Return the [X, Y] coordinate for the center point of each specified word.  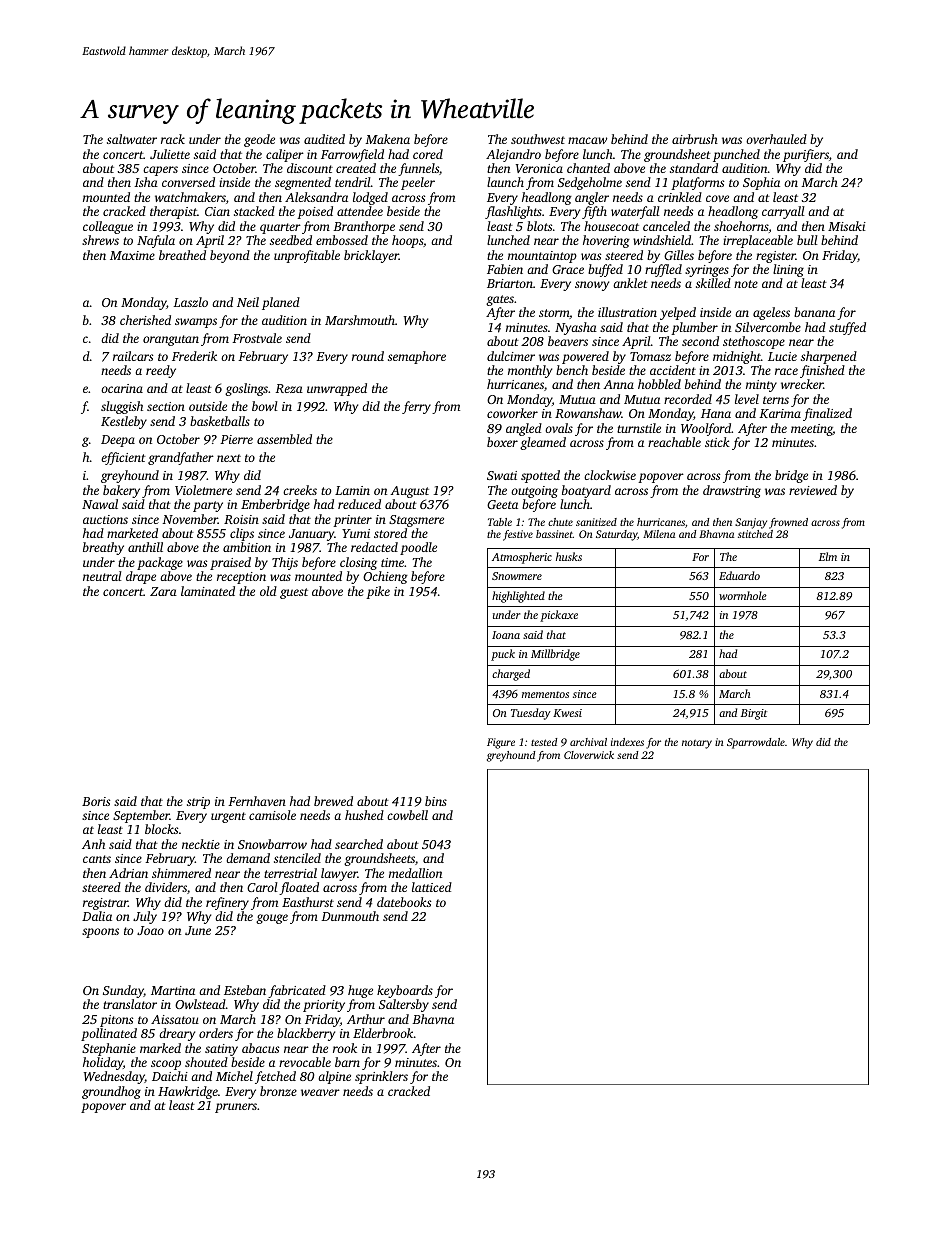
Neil [248, 302]
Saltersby [404, 1005]
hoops [407, 241]
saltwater [132, 139]
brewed [333, 801]
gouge [272, 919]
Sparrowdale [756, 743]
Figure [501, 743]
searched [359, 844]
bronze [278, 1091]
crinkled [680, 197]
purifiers [806, 155]
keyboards [405, 991]
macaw [587, 140]
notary [697, 744]
